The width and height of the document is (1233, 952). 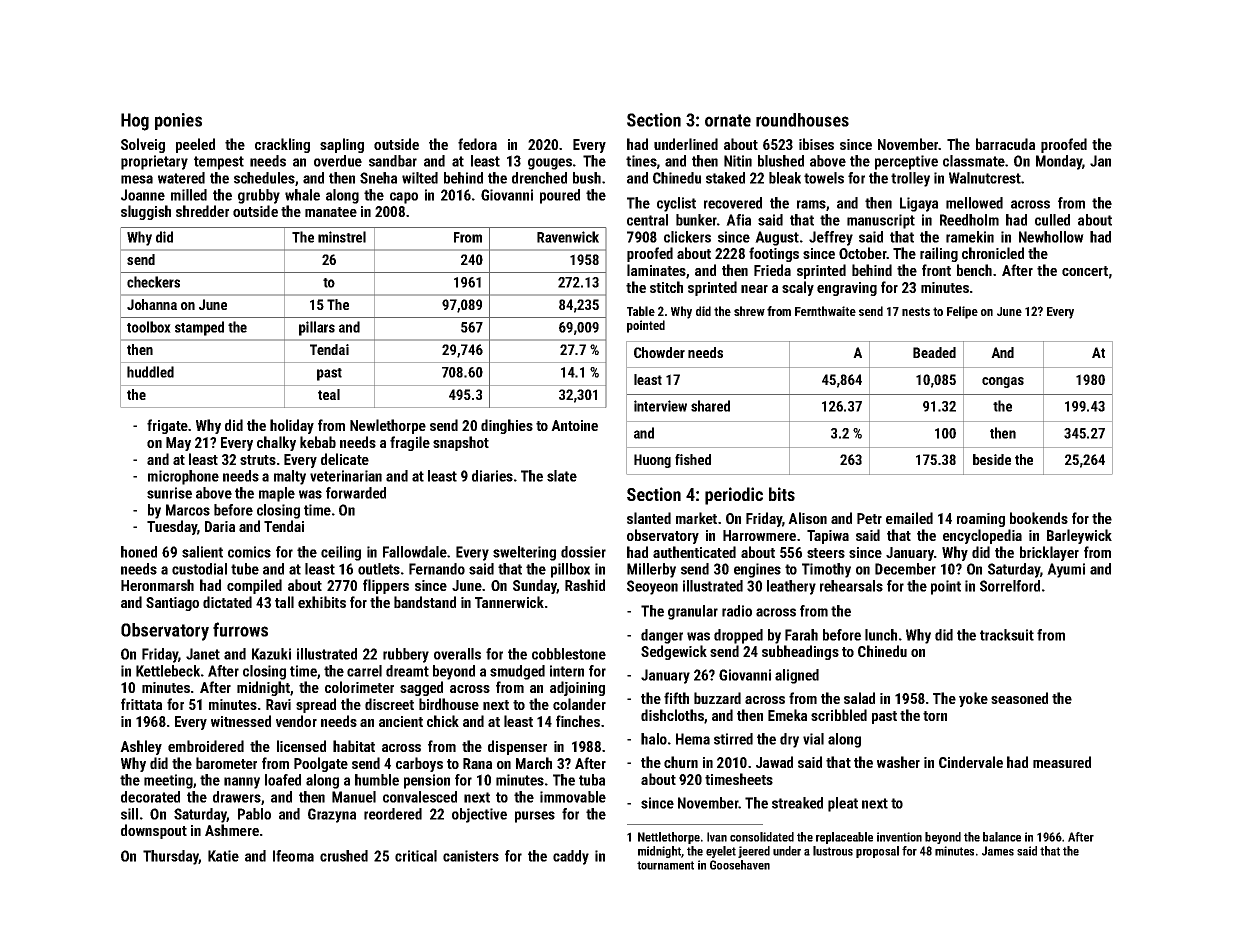 What do you see at coordinates (802, 120) in the document?
I see `roundhouses` at bounding box center [802, 120].
